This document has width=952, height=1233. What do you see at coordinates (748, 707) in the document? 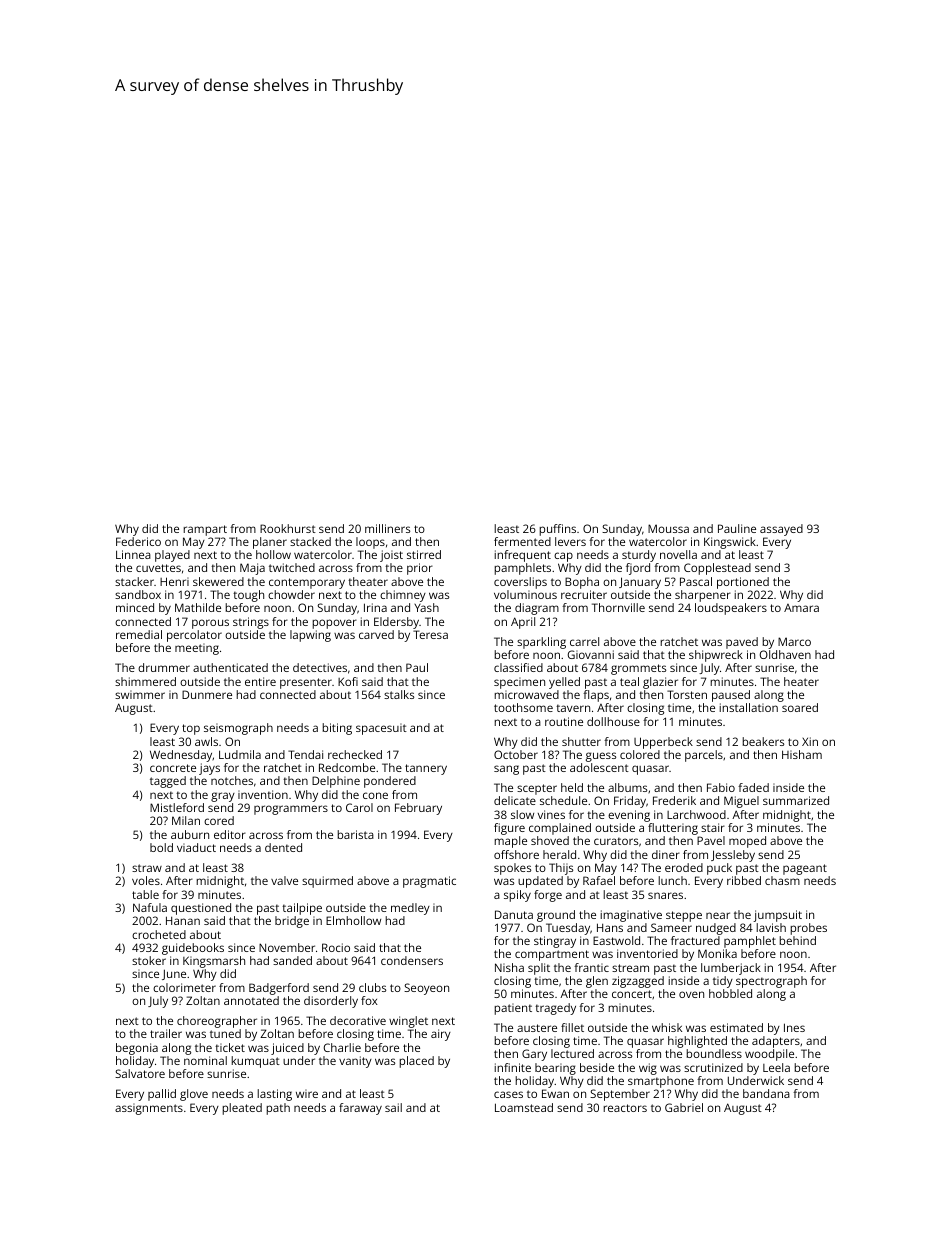
I see `installation` at bounding box center [748, 707].
